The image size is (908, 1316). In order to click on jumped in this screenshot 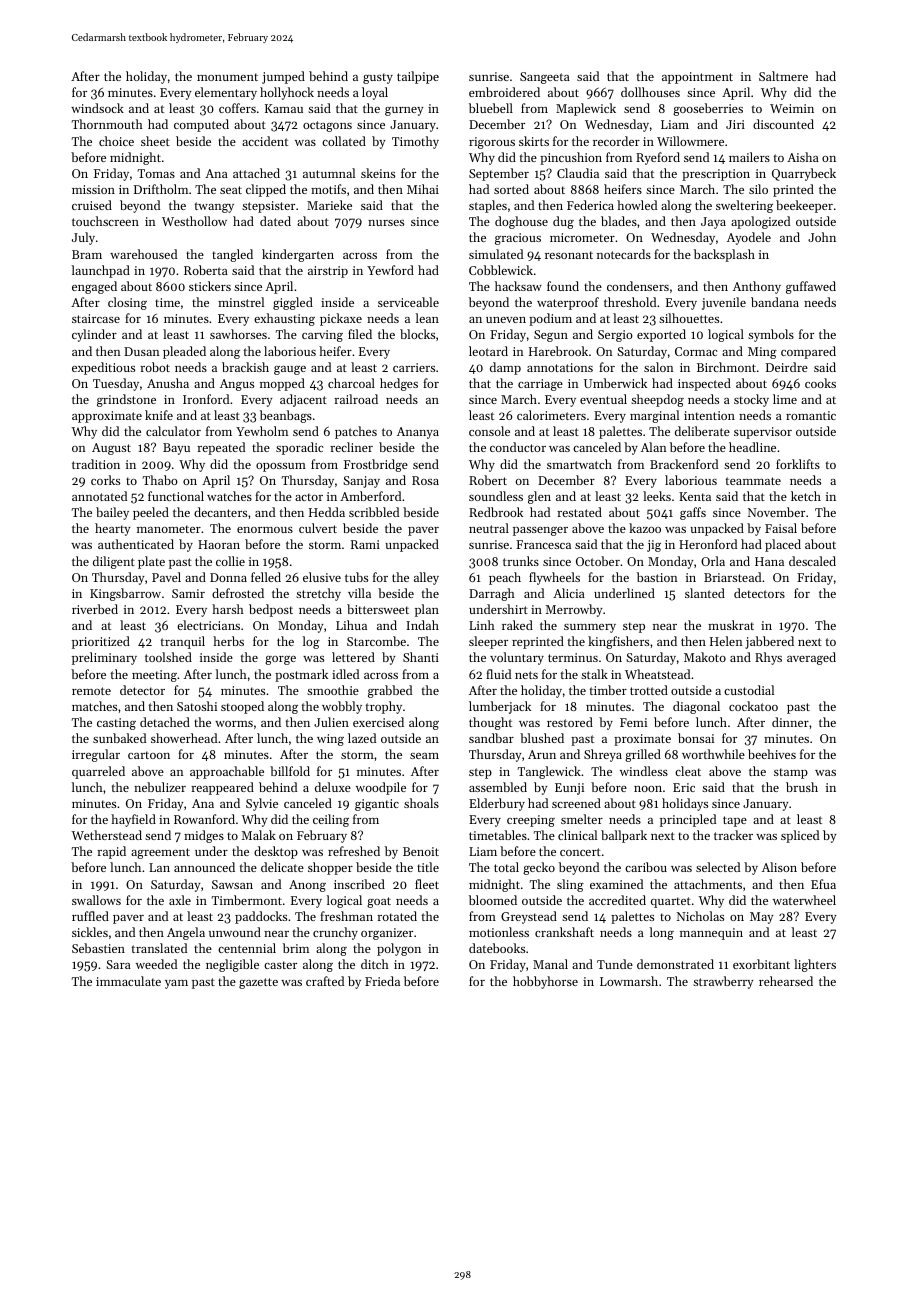, I will do `click(283, 77)`.
